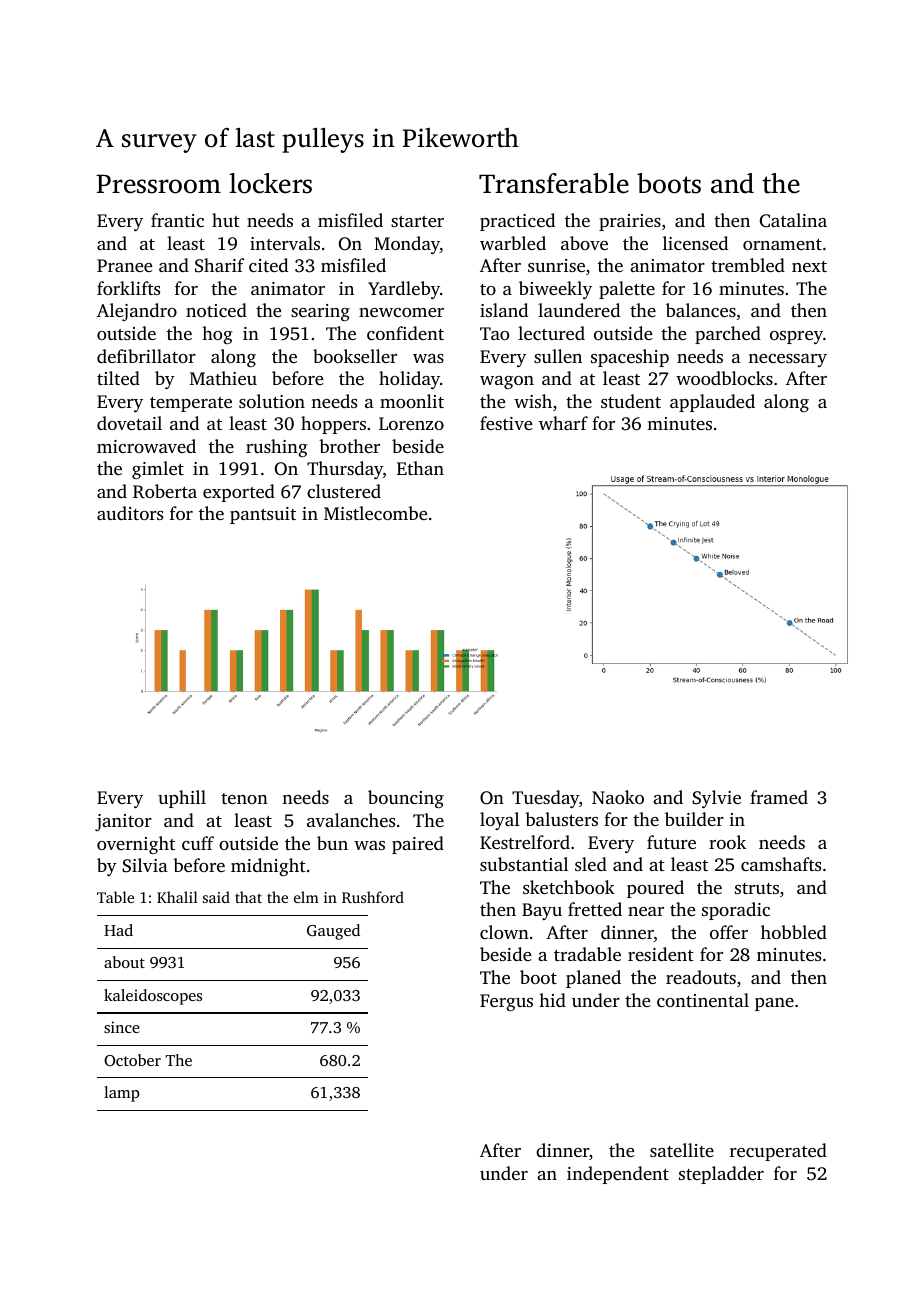  I want to click on Yardleby, so click(404, 290).
